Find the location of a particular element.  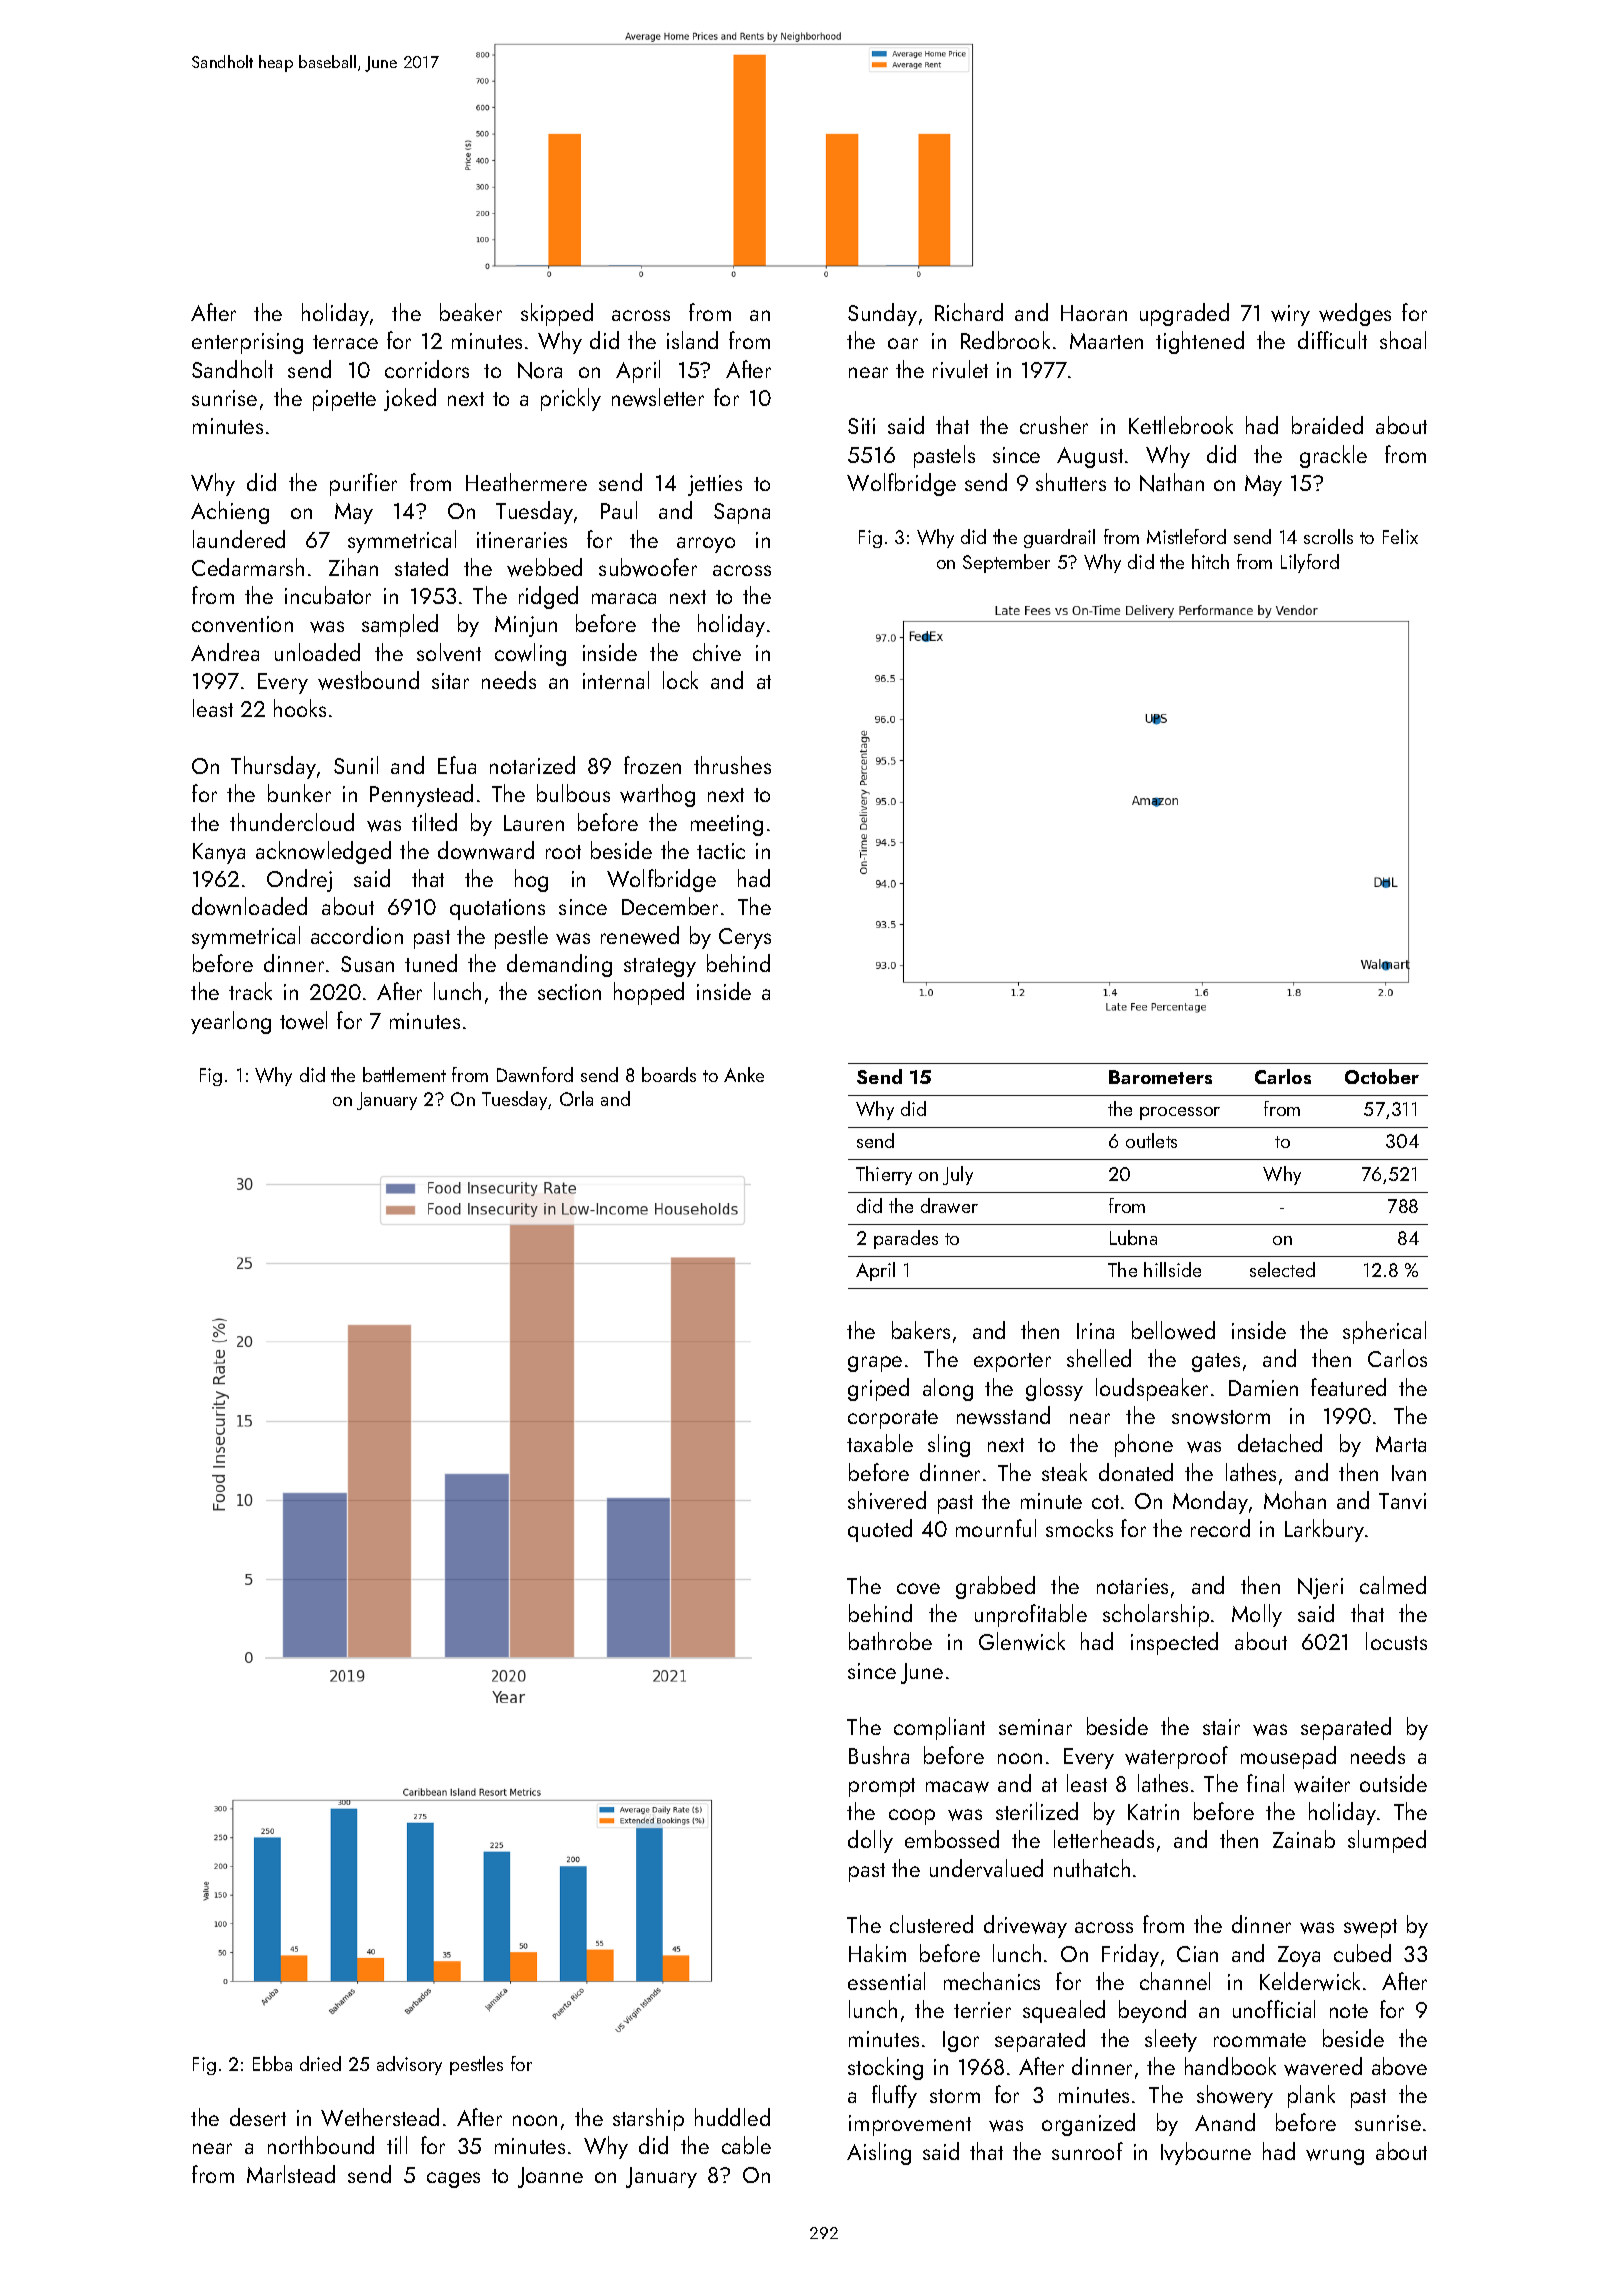

battlement is located at coordinates (404, 1074).
